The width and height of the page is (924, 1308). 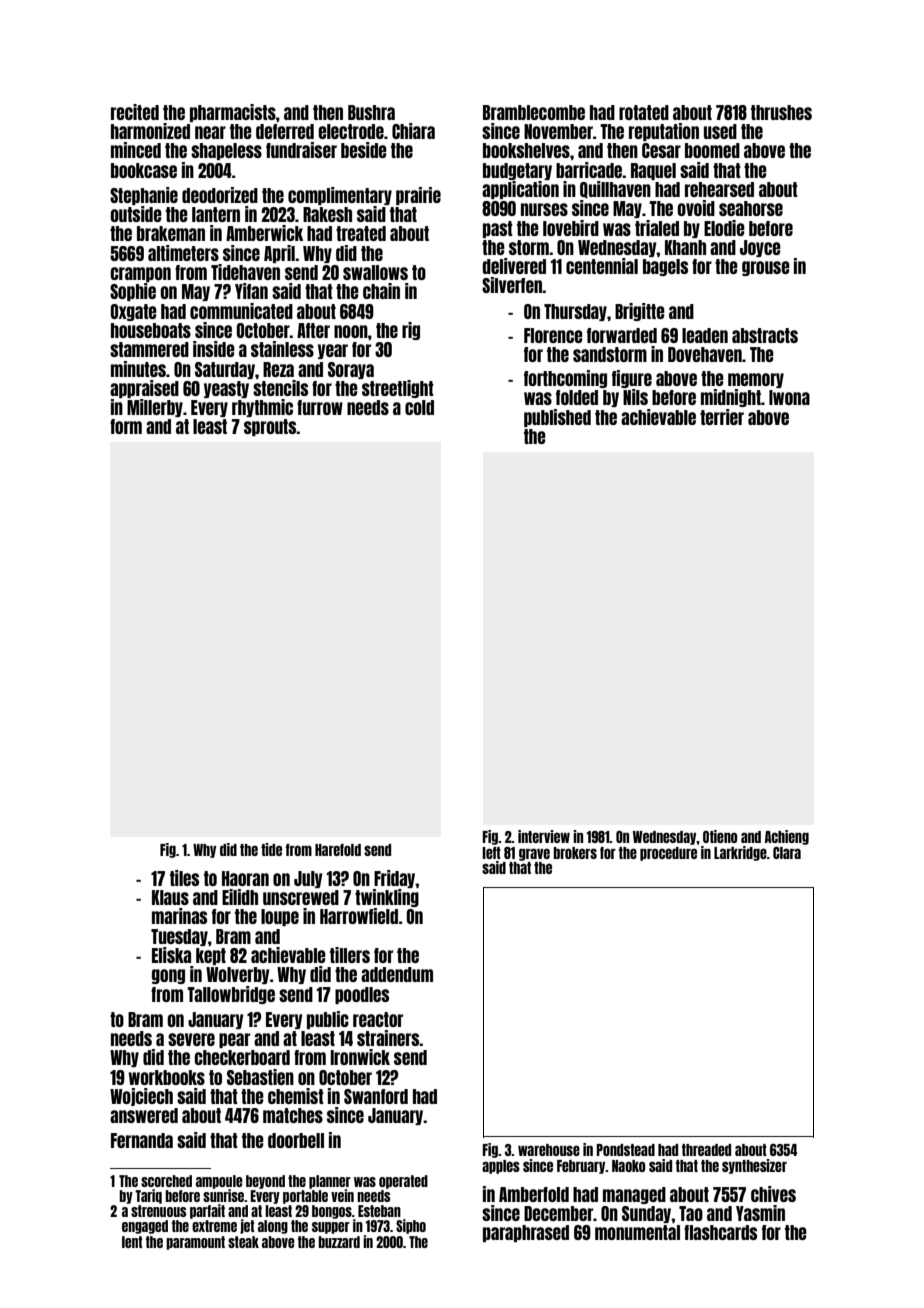 What do you see at coordinates (787, 853) in the page?
I see `Clara` at bounding box center [787, 853].
